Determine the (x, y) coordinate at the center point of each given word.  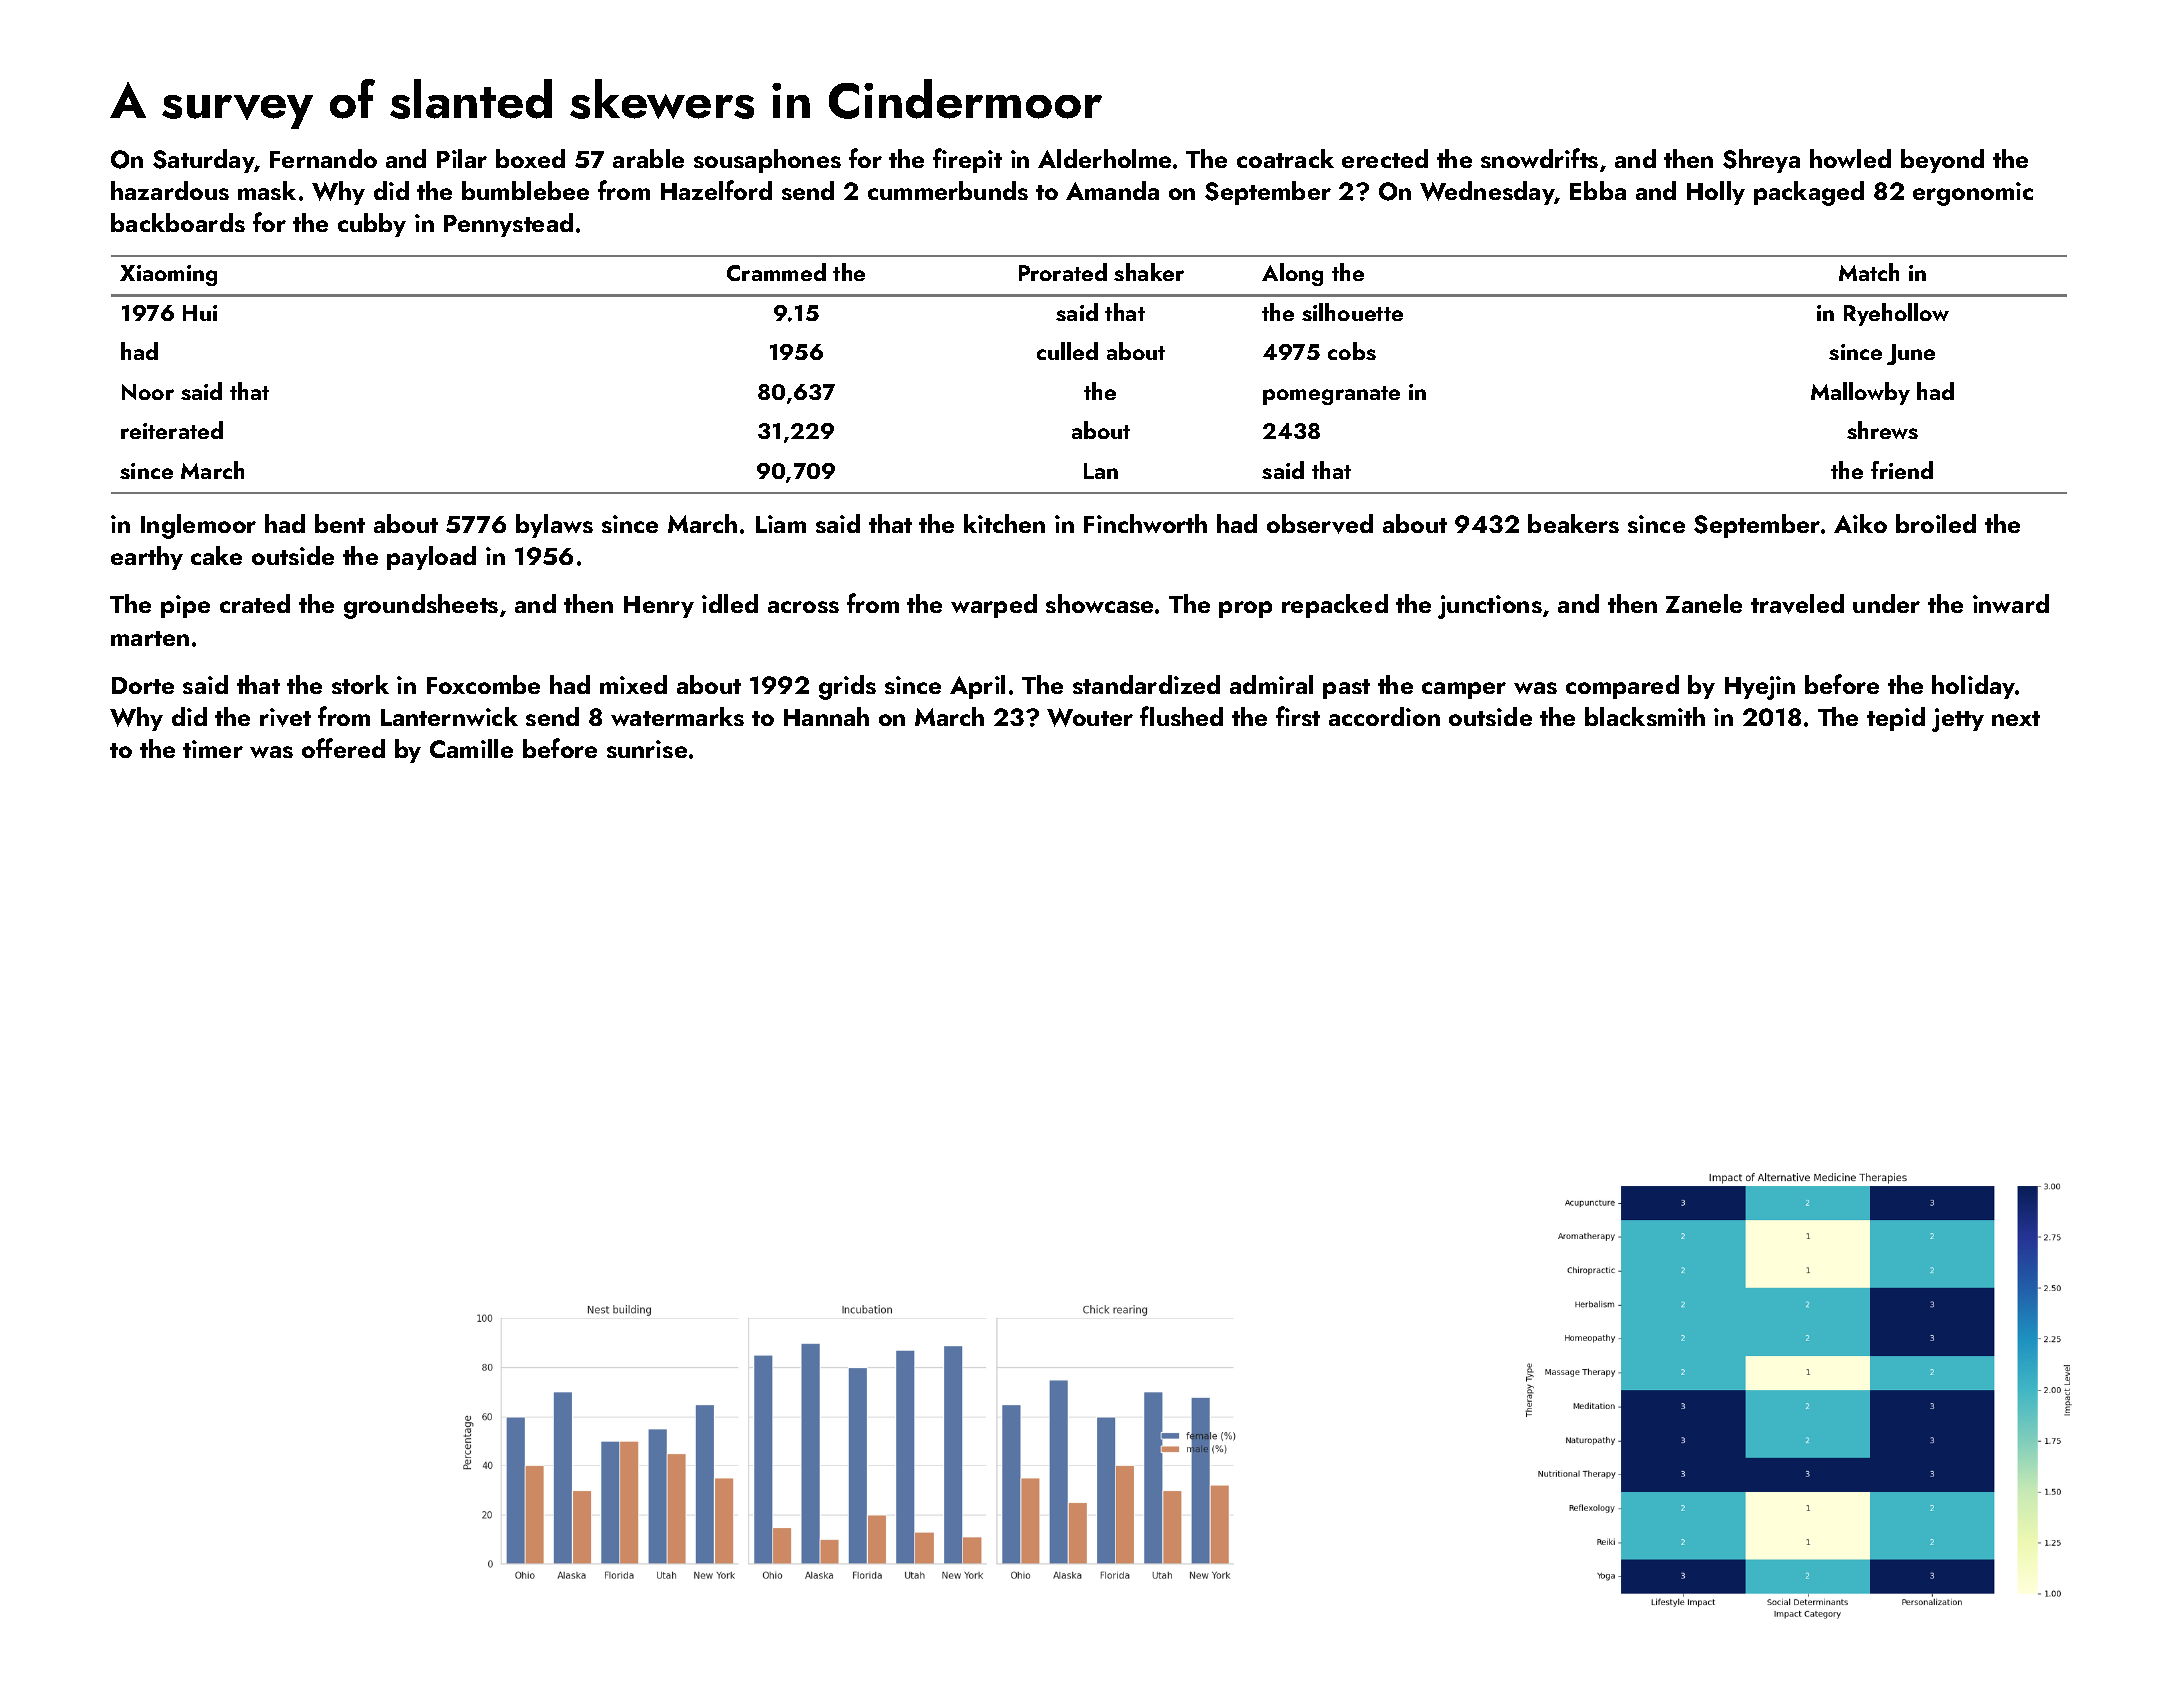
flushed (1181, 716)
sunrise (647, 749)
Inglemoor (198, 526)
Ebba (1598, 190)
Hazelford (716, 190)
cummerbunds (948, 190)
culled (1067, 351)
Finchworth (1145, 523)
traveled (1797, 604)
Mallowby (1860, 393)
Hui (200, 313)
